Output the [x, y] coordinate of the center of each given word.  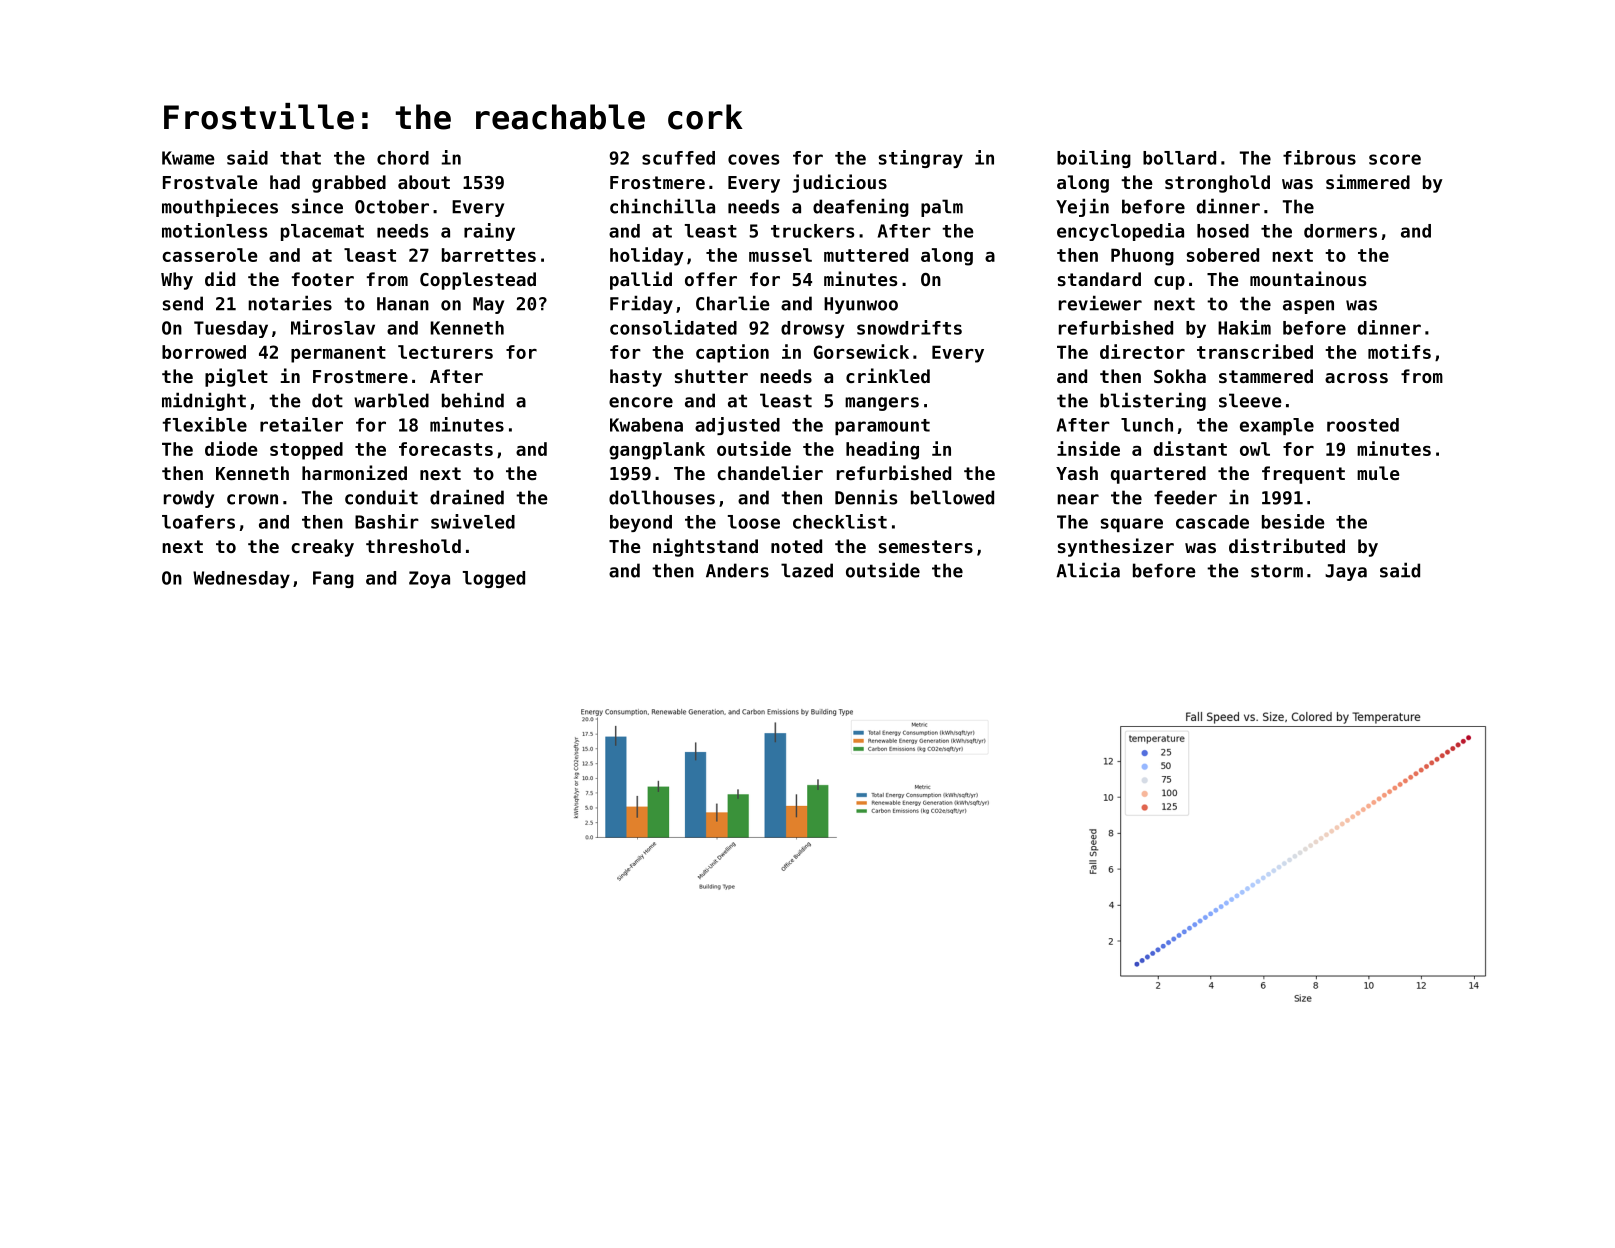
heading [882, 450]
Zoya [429, 579]
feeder [1185, 497]
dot [327, 400]
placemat [322, 232]
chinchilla [662, 206]
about [424, 182]
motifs [1399, 351]
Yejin [1082, 207]
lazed [807, 570]
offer [711, 279]
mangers [882, 404]
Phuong [1142, 257]
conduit [381, 497]
